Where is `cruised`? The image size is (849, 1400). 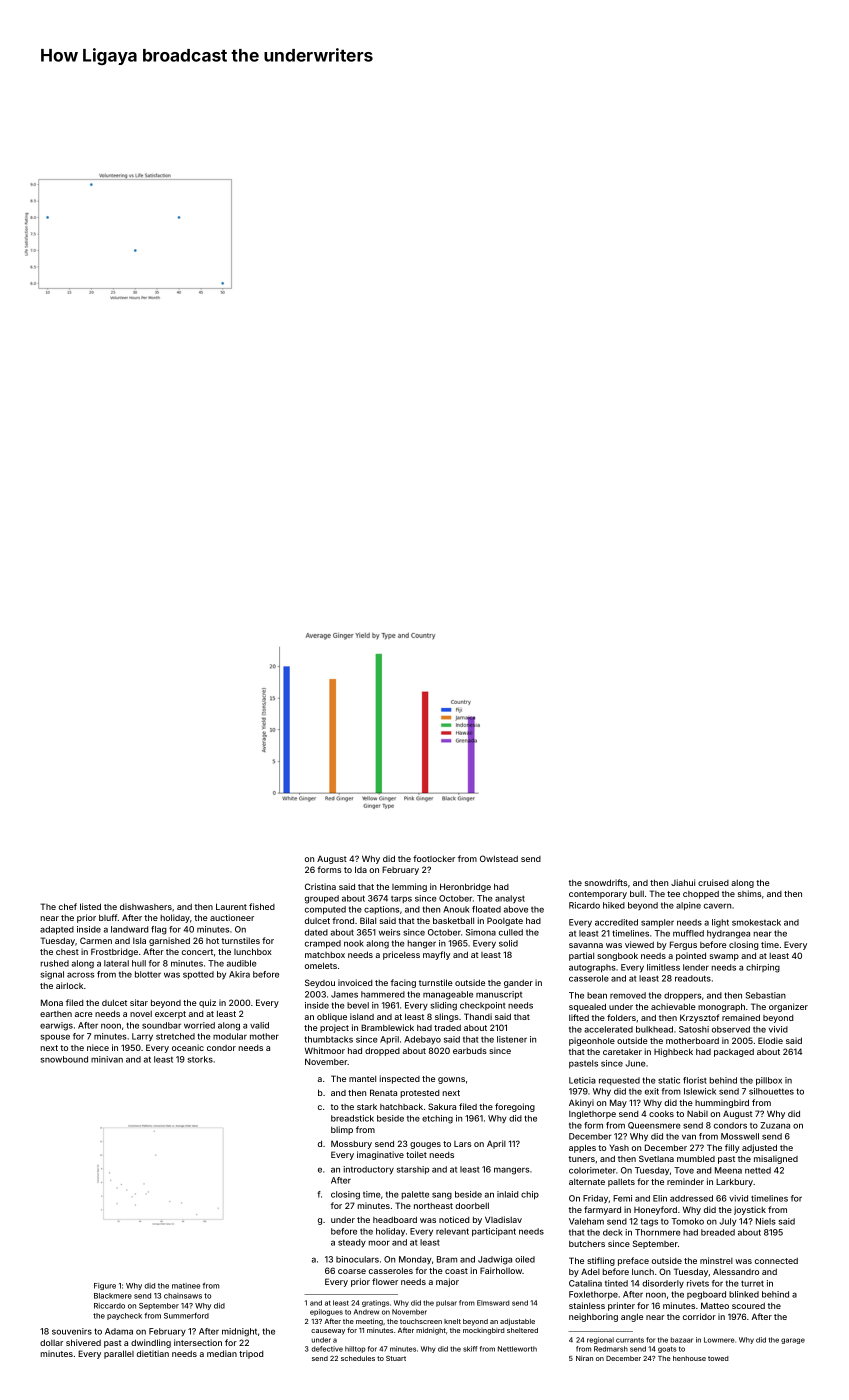
cruised is located at coordinates (713, 882).
